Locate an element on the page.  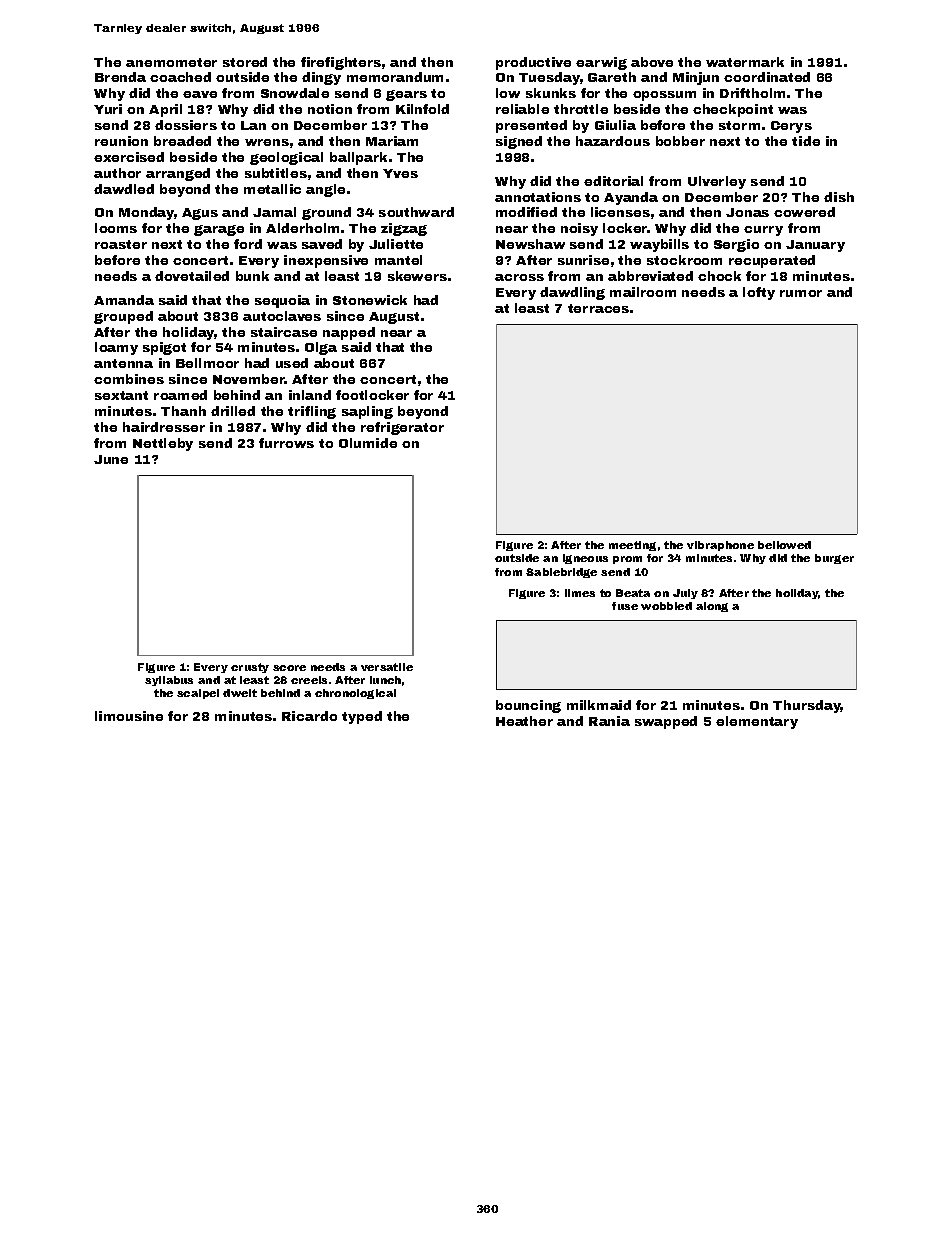
coordinated is located at coordinates (767, 77).
